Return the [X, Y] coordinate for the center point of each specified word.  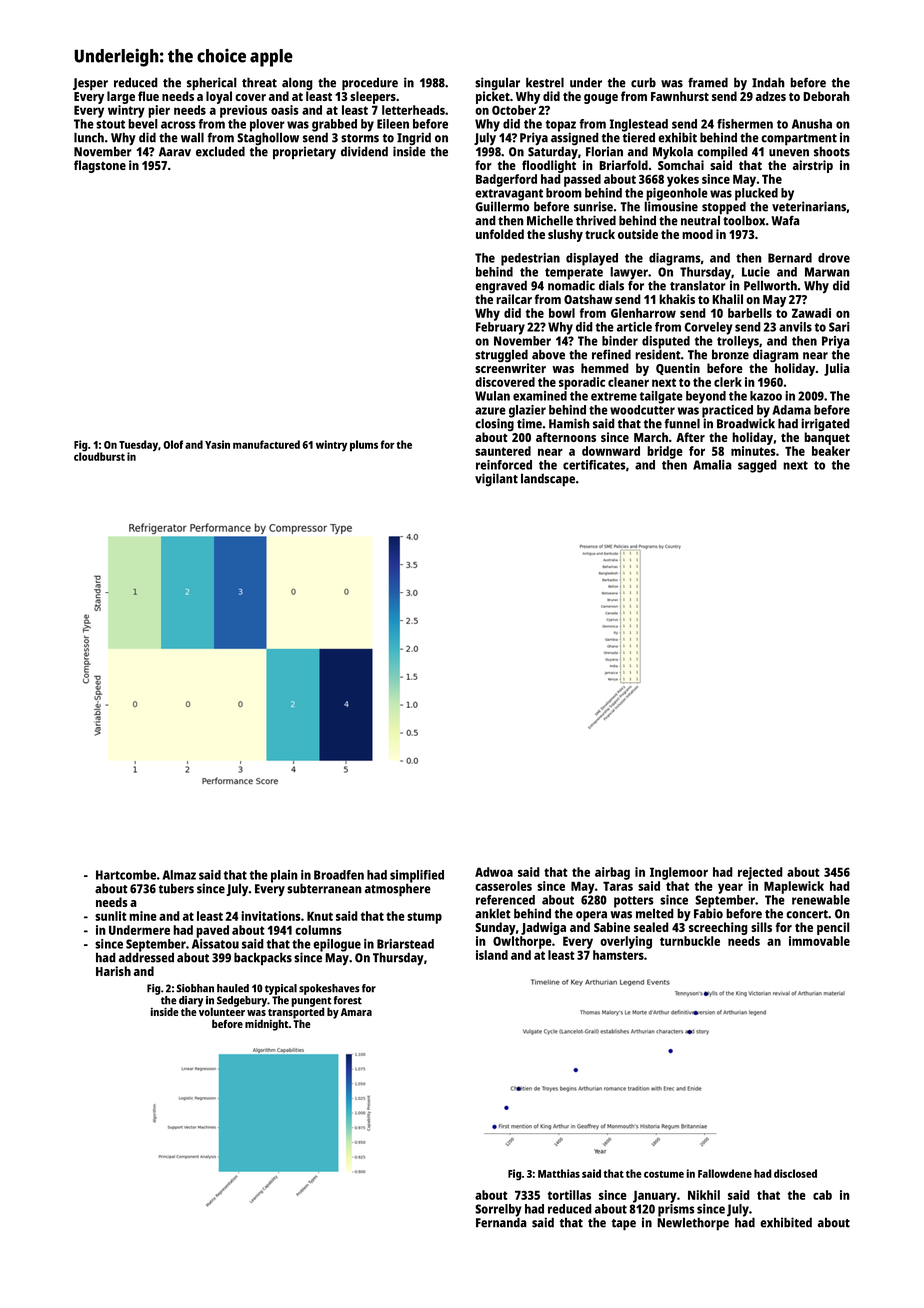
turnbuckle [690, 941]
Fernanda [501, 1222]
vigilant [496, 479]
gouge [601, 99]
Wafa [785, 221]
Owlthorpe [522, 942]
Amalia [712, 465]
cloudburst [99, 456]
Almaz [179, 875]
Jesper [90, 84]
